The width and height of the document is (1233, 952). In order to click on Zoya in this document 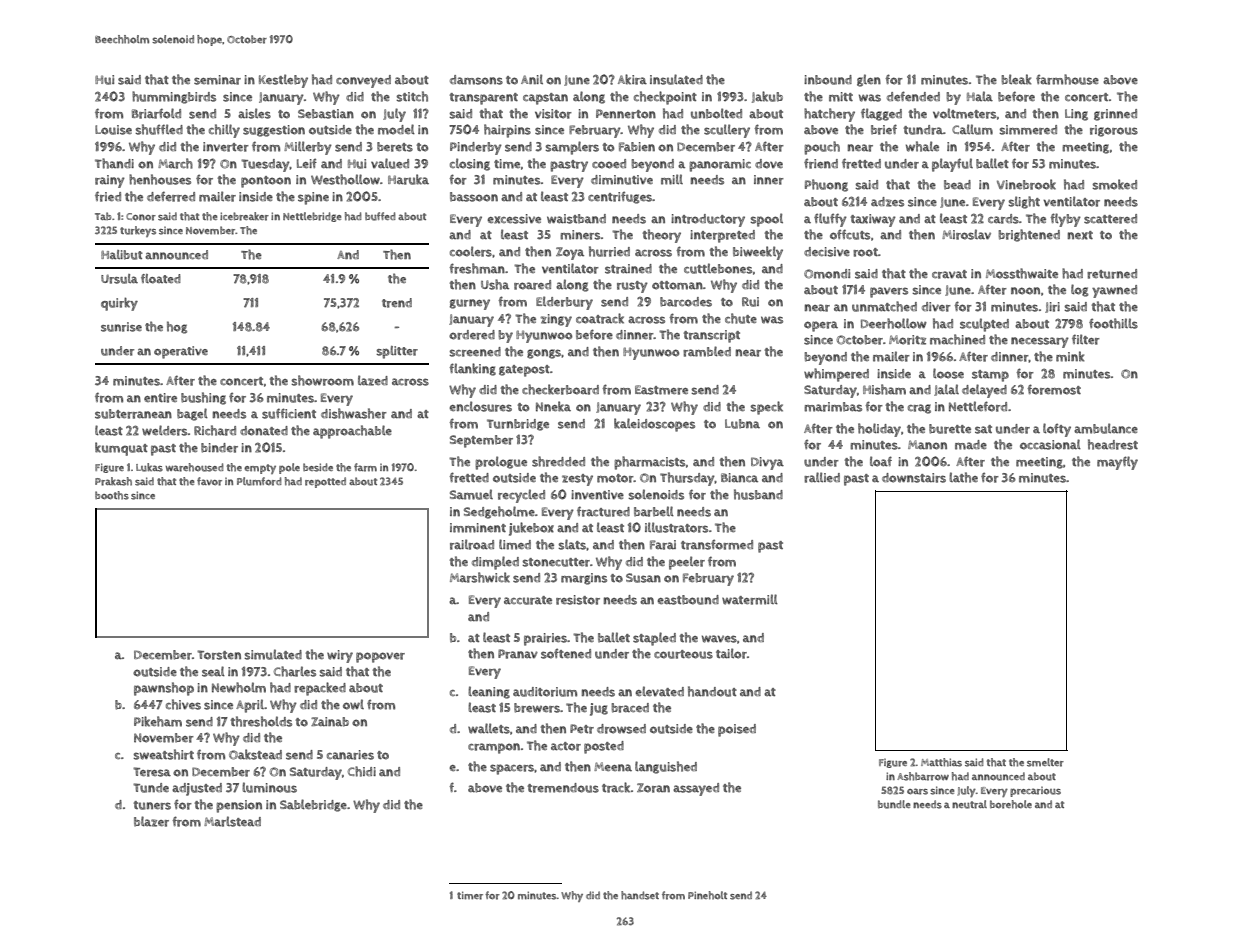, I will do `click(570, 253)`.
